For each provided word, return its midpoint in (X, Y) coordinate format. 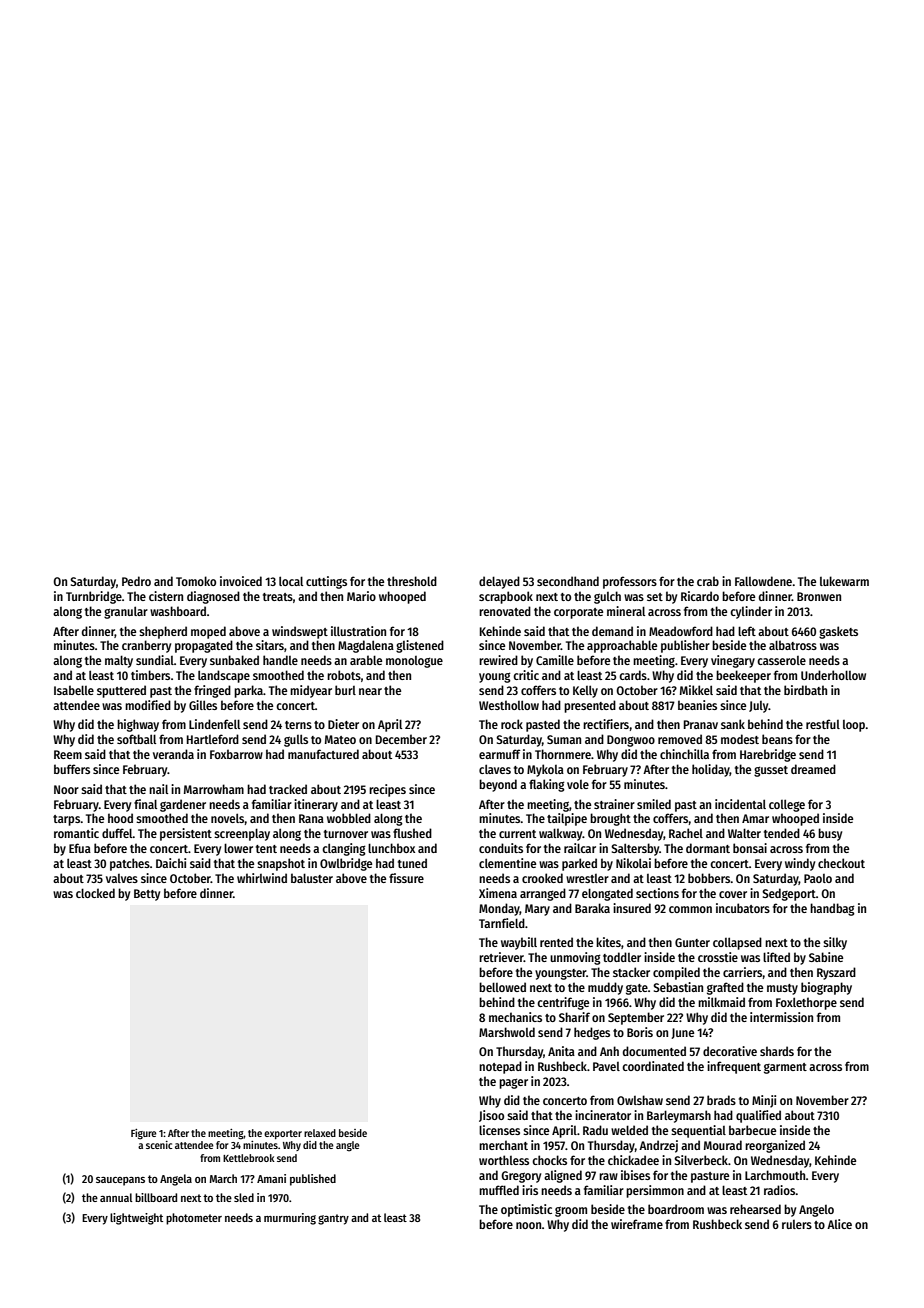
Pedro (136, 581)
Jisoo (491, 1116)
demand (612, 631)
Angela (176, 1180)
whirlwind (262, 878)
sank (733, 724)
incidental (740, 804)
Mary (537, 910)
